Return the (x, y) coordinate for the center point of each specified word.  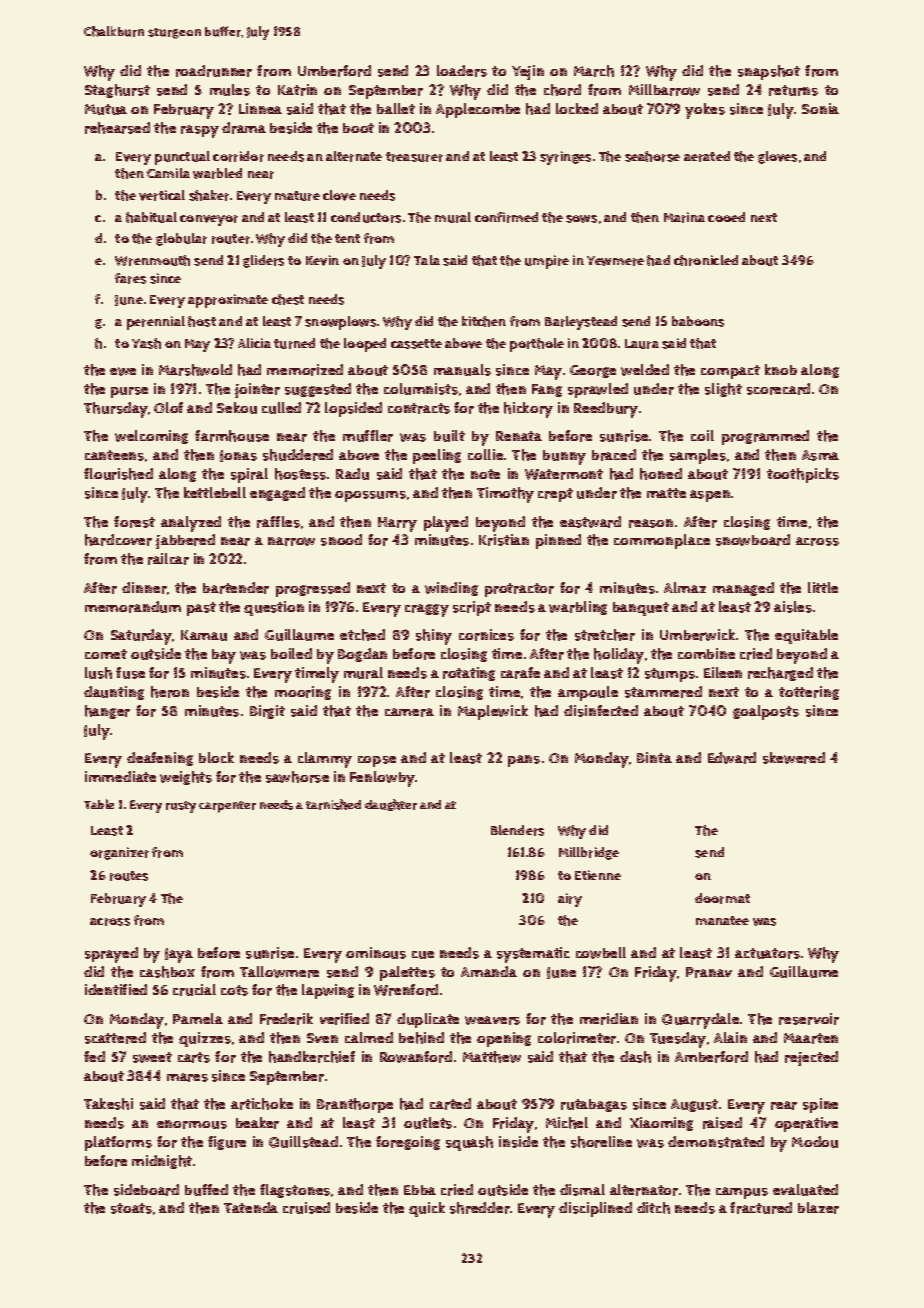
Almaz (685, 587)
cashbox (167, 972)
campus (742, 1193)
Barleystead (581, 323)
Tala (427, 260)
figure (227, 1143)
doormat (722, 898)
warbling (578, 608)
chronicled (706, 260)
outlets (428, 1123)
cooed (726, 217)
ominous (376, 953)
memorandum (133, 607)
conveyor (209, 220)
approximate (228, 301)
